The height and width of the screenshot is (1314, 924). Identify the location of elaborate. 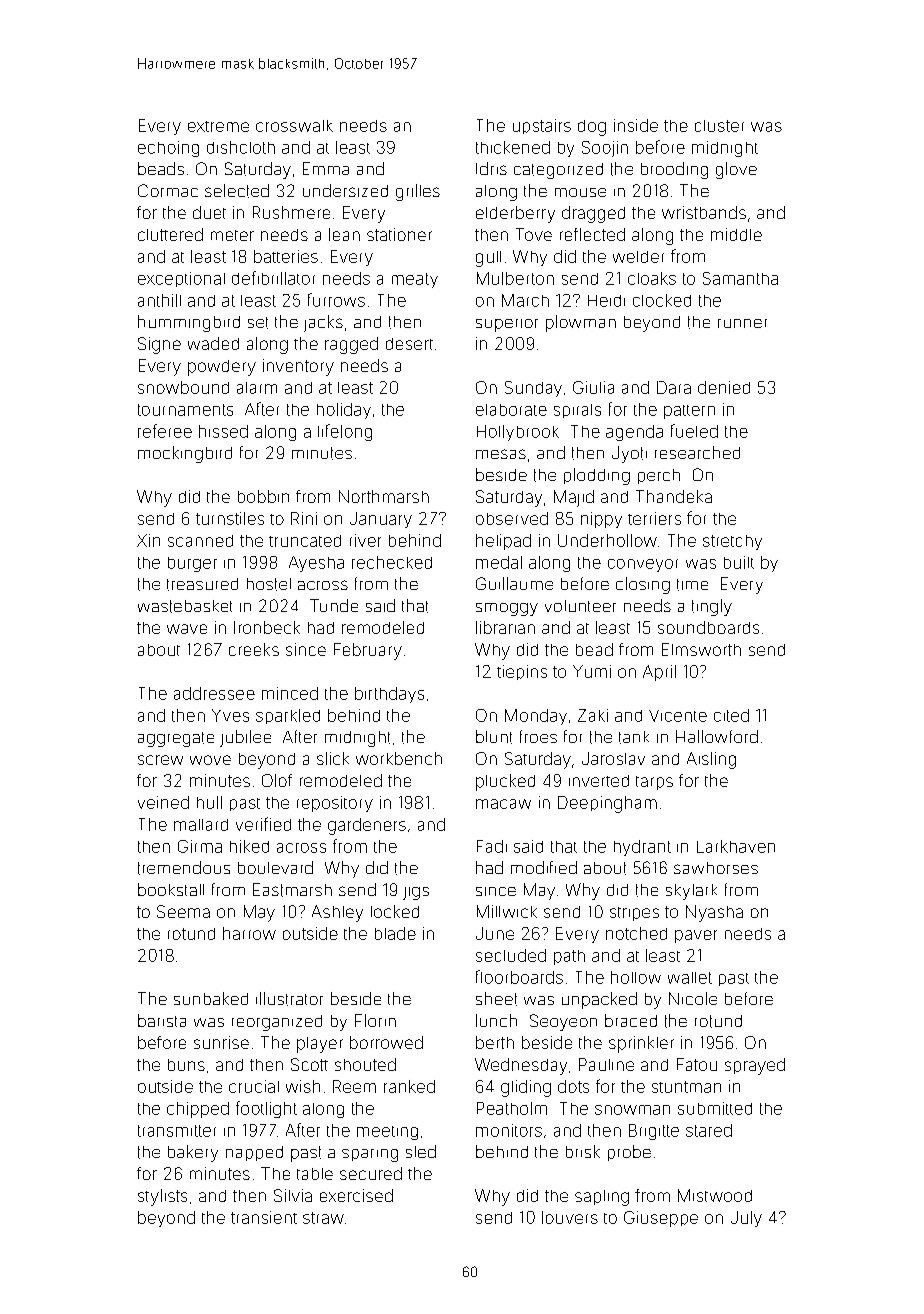
(511, 410).
